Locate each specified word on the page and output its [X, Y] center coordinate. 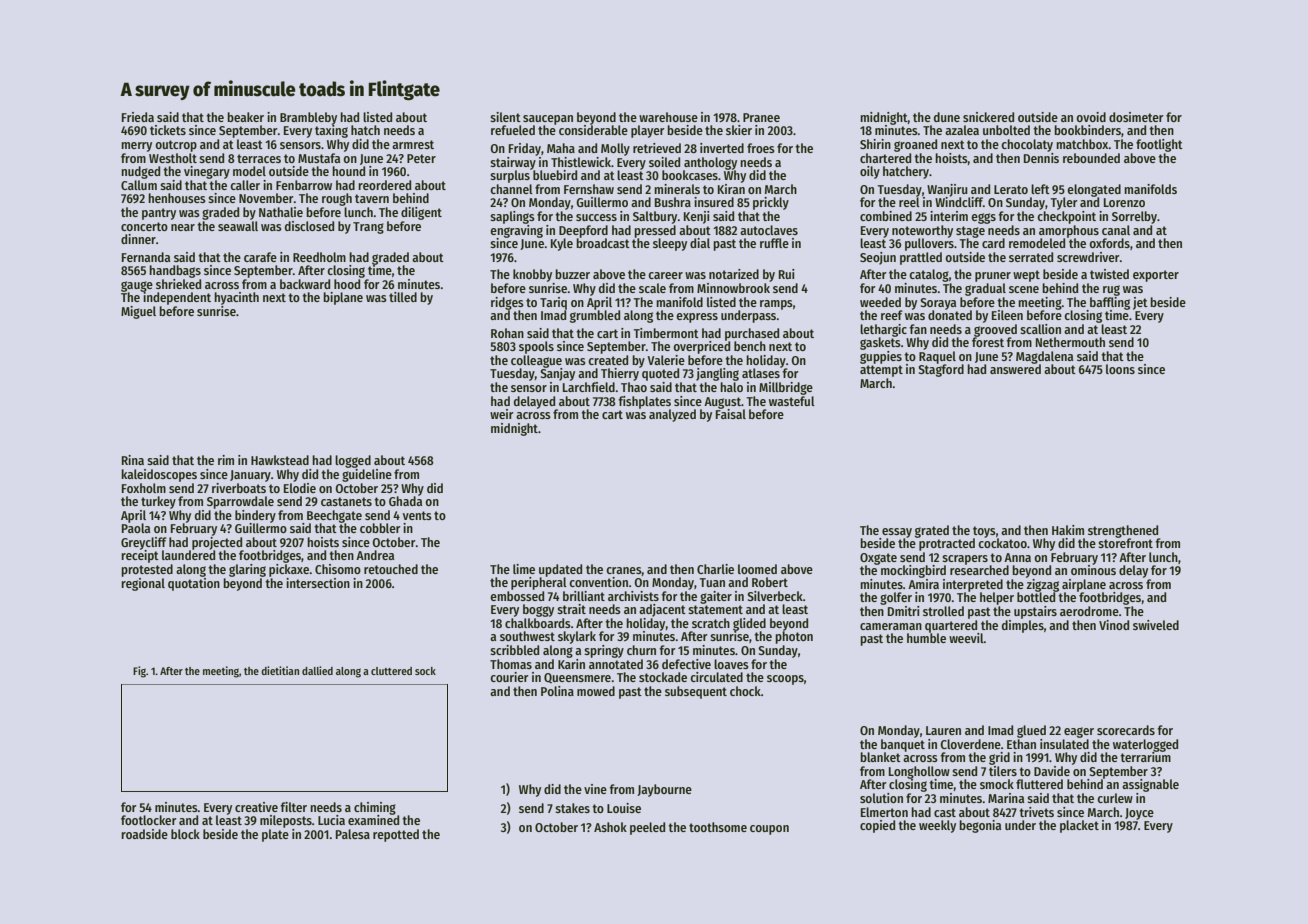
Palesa [353, 834]
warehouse [668, 117]
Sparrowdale [240, 502]
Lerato [1011, 189]
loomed [757, 569]
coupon [769, 830]
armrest [413, 144]
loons [1120, 369]
